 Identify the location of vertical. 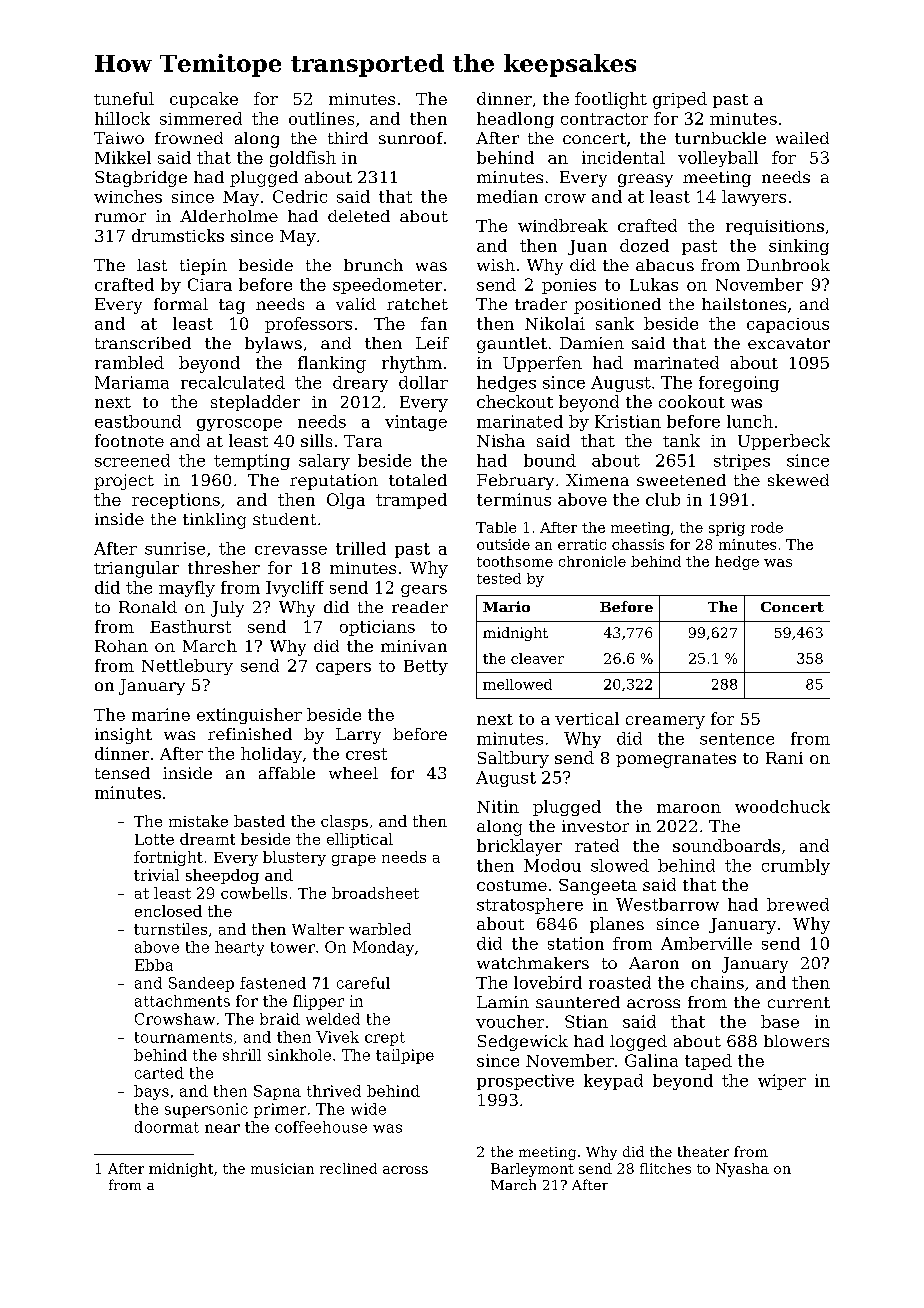
(587, 718).
